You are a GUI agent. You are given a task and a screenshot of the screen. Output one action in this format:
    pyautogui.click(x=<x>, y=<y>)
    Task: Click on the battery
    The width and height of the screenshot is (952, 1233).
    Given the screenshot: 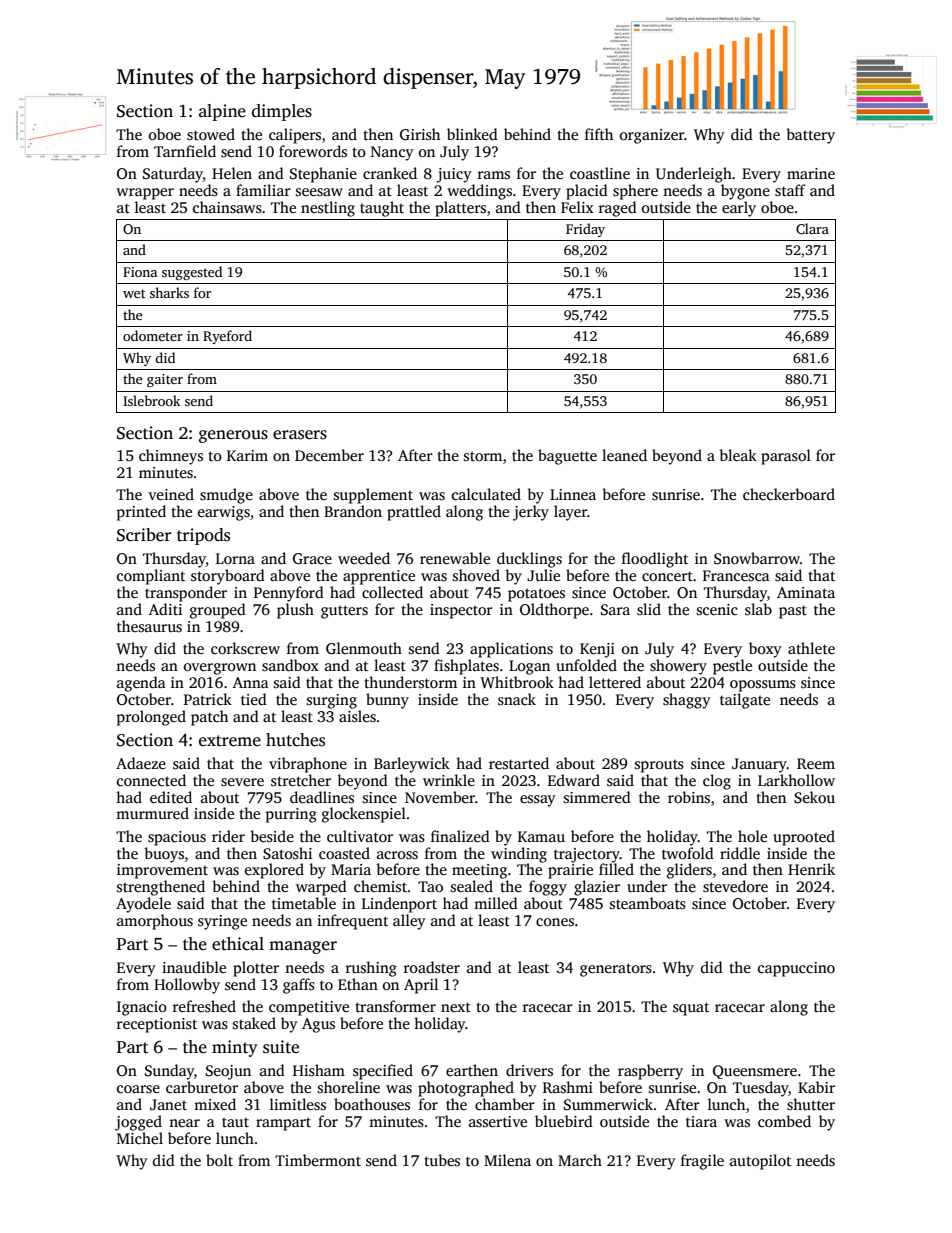 What is the action you would take?
    pyautogui.click(x=810, y=136)
